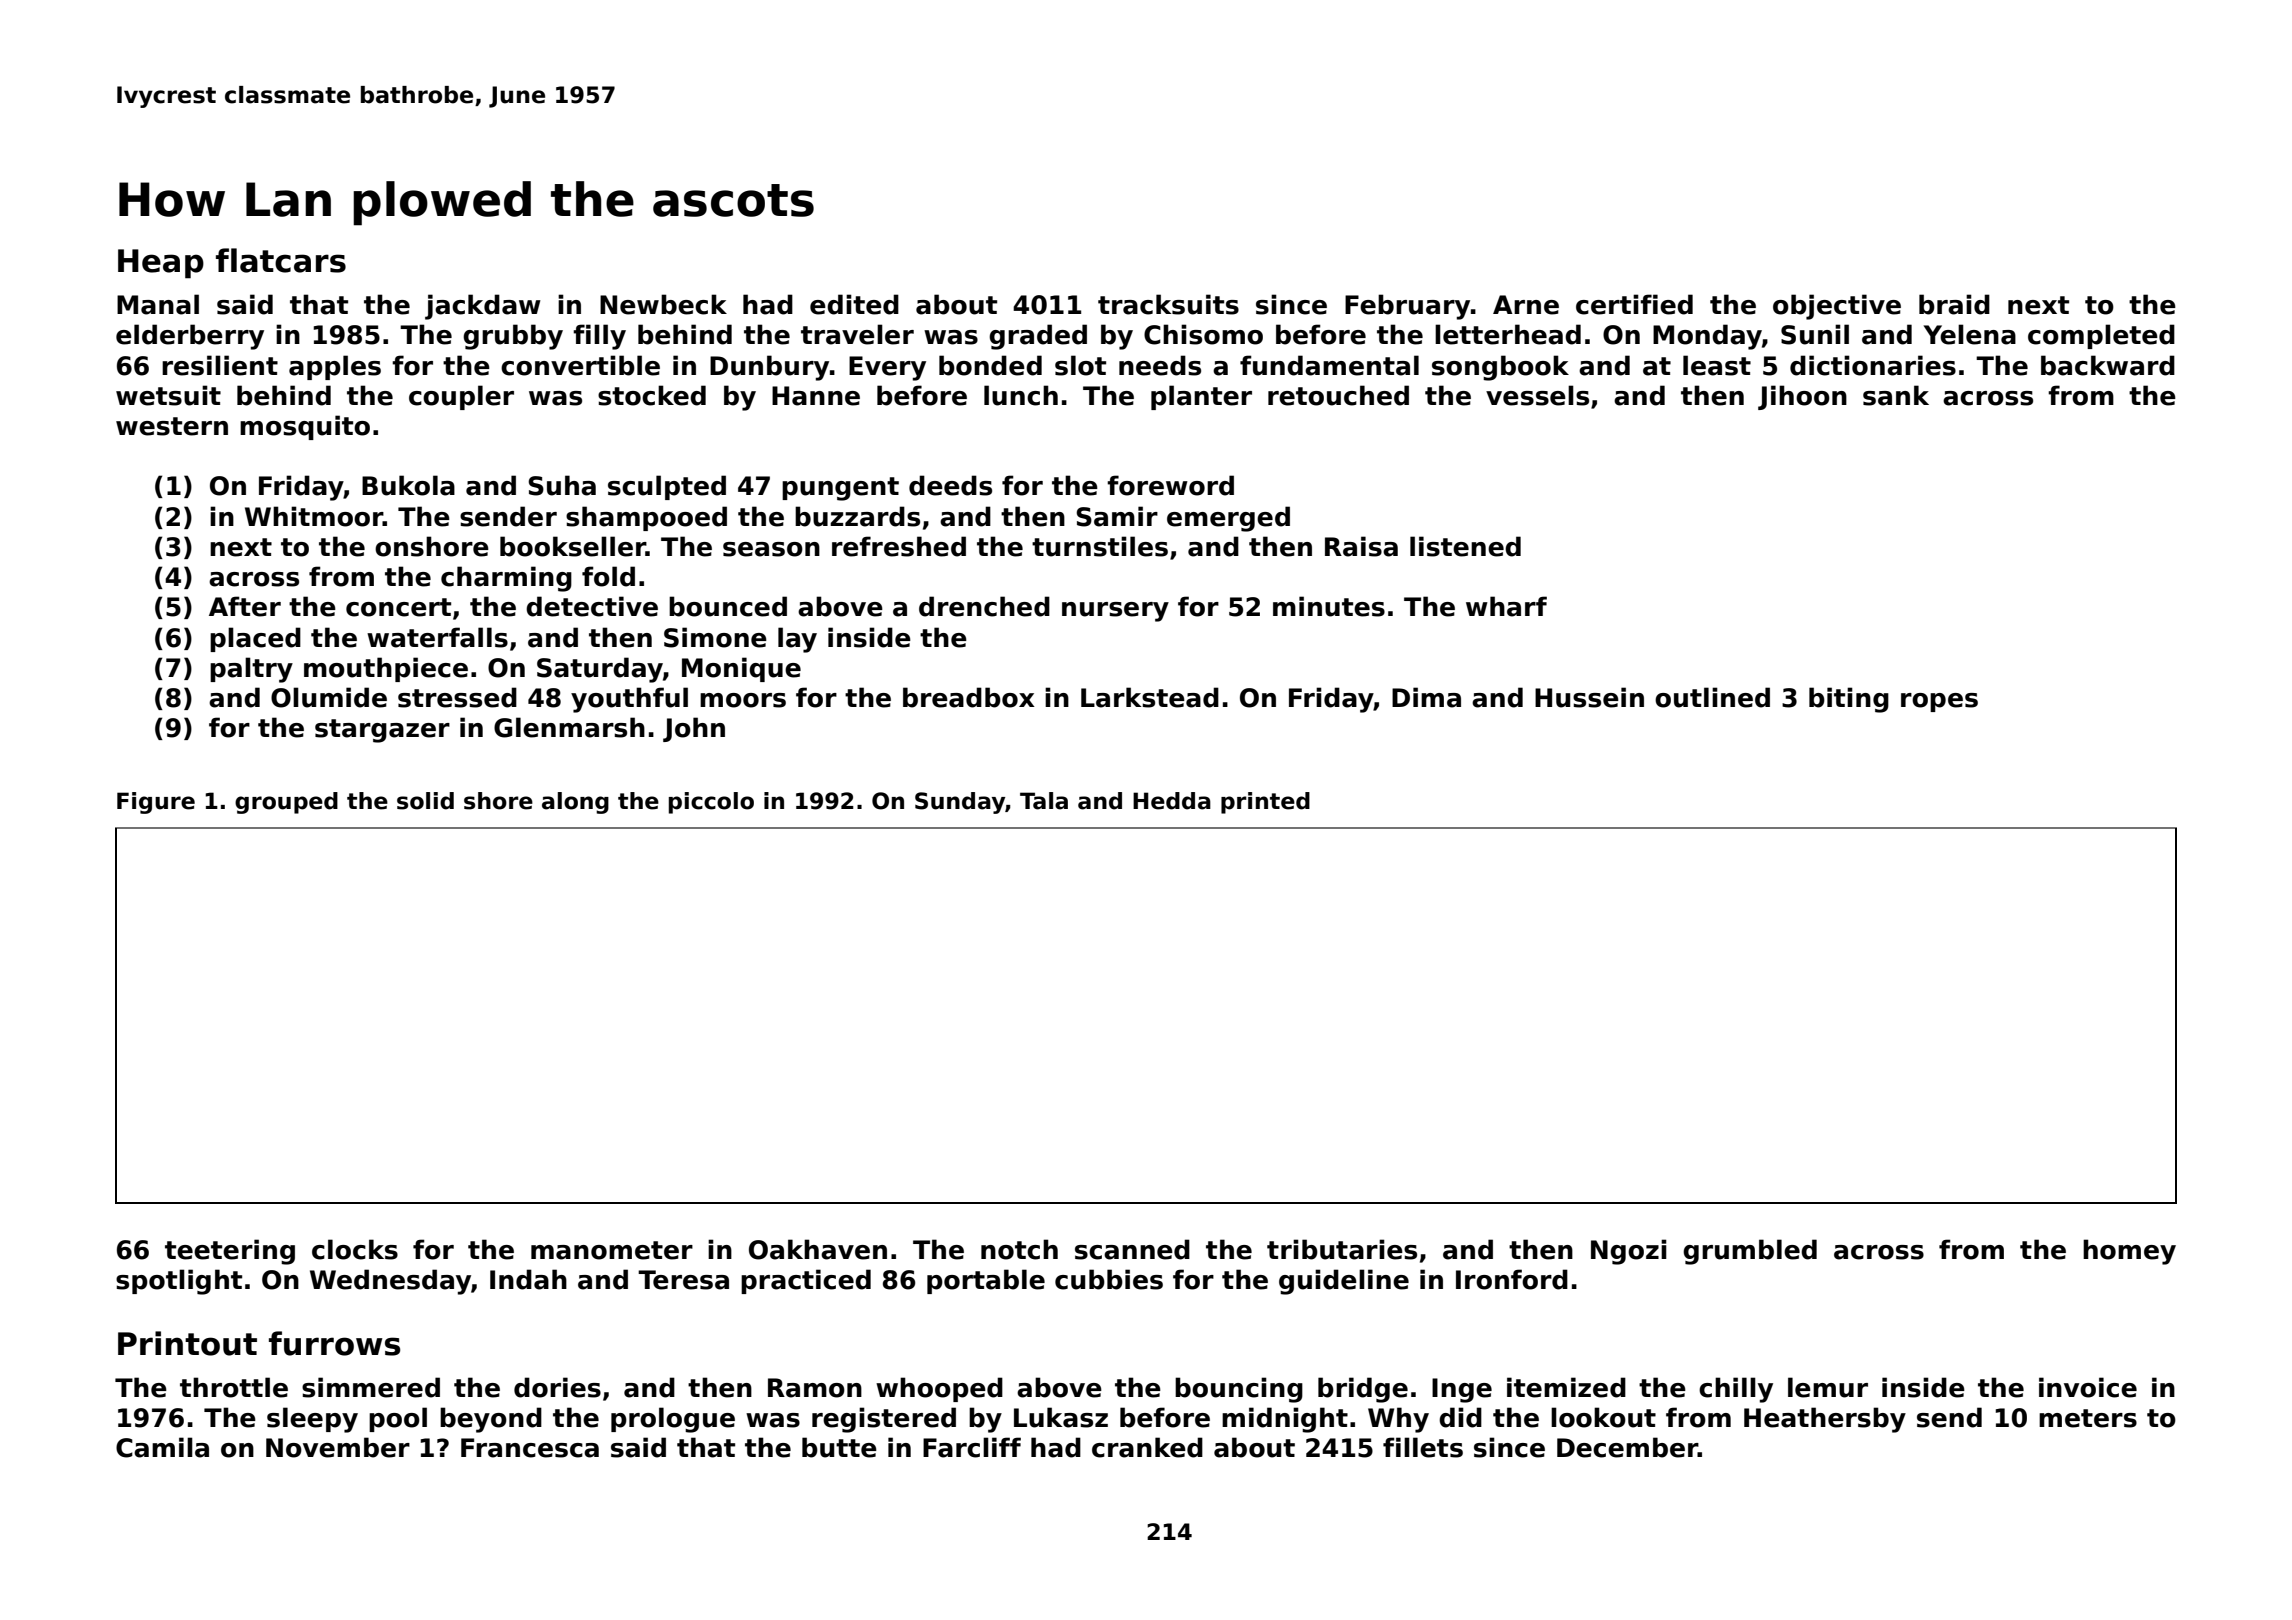 The height and width of the page is (1620, 2292). Describe the element at coordinates (425, 801) in the page. I see `solid` at that location.
